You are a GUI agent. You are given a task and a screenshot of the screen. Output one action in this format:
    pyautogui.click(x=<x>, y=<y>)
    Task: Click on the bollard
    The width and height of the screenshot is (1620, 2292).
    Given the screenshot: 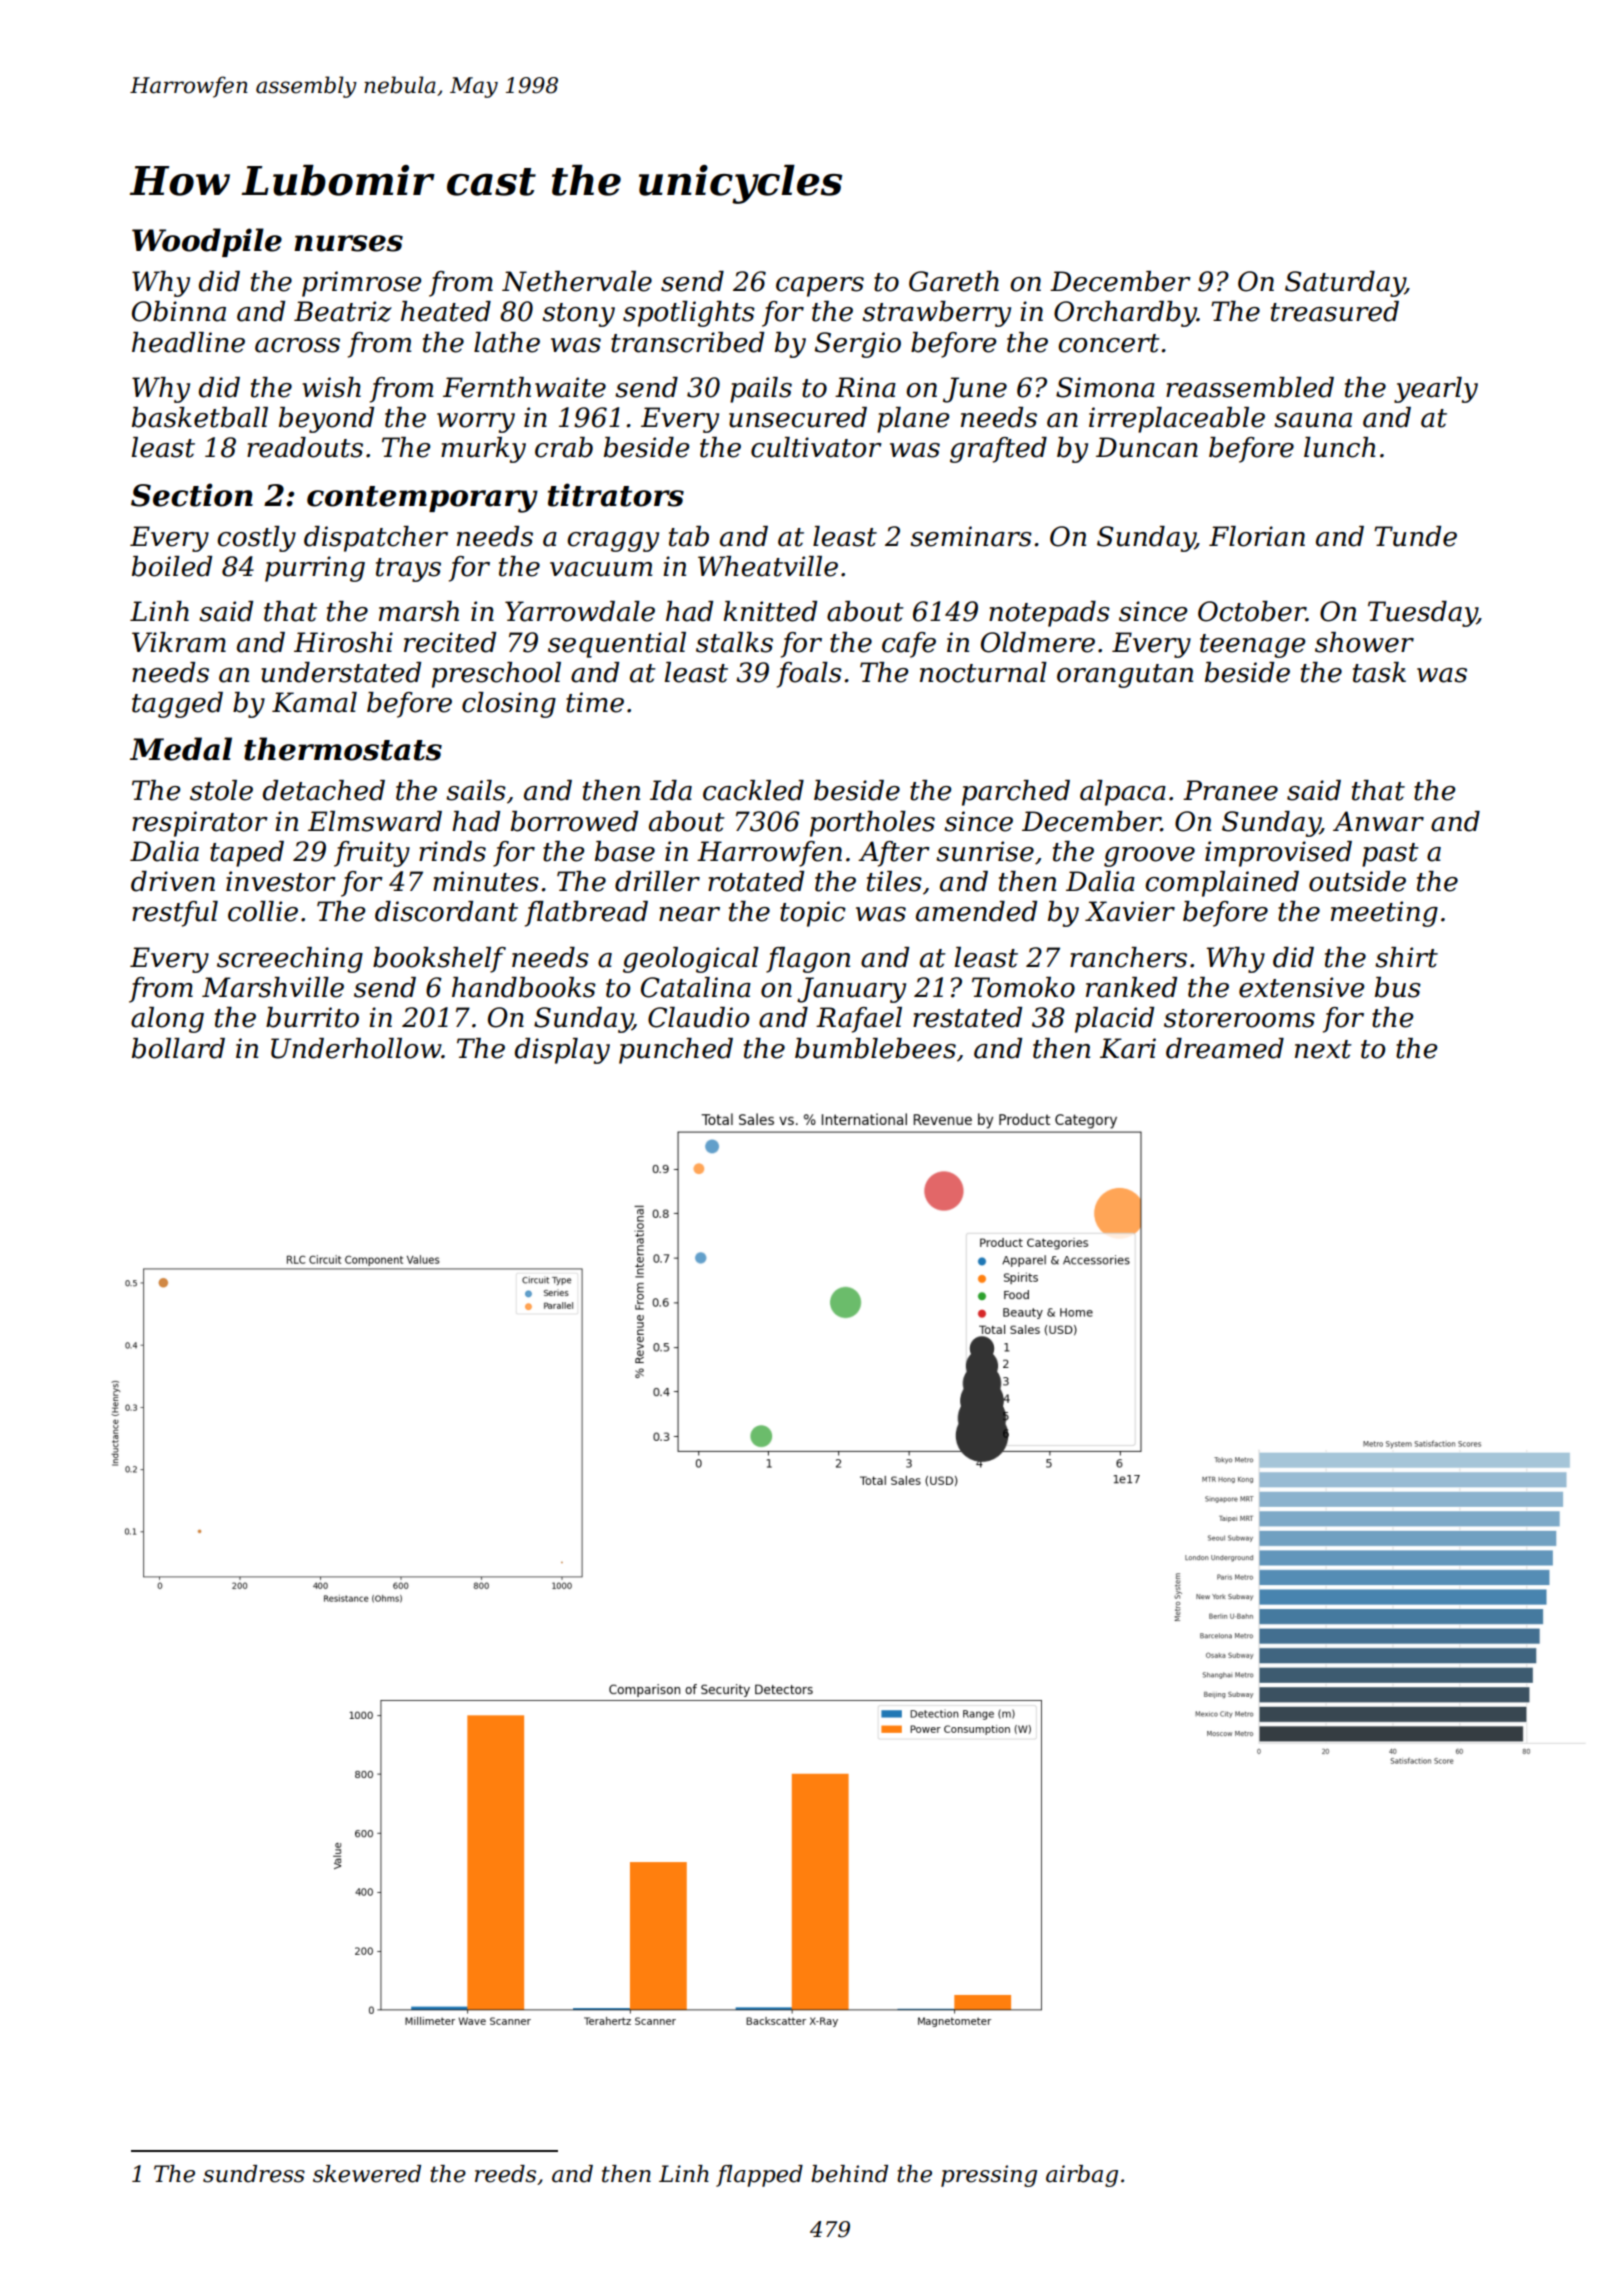 What is the action you would take?
    pyautogui.click(x=178, y=1048)
